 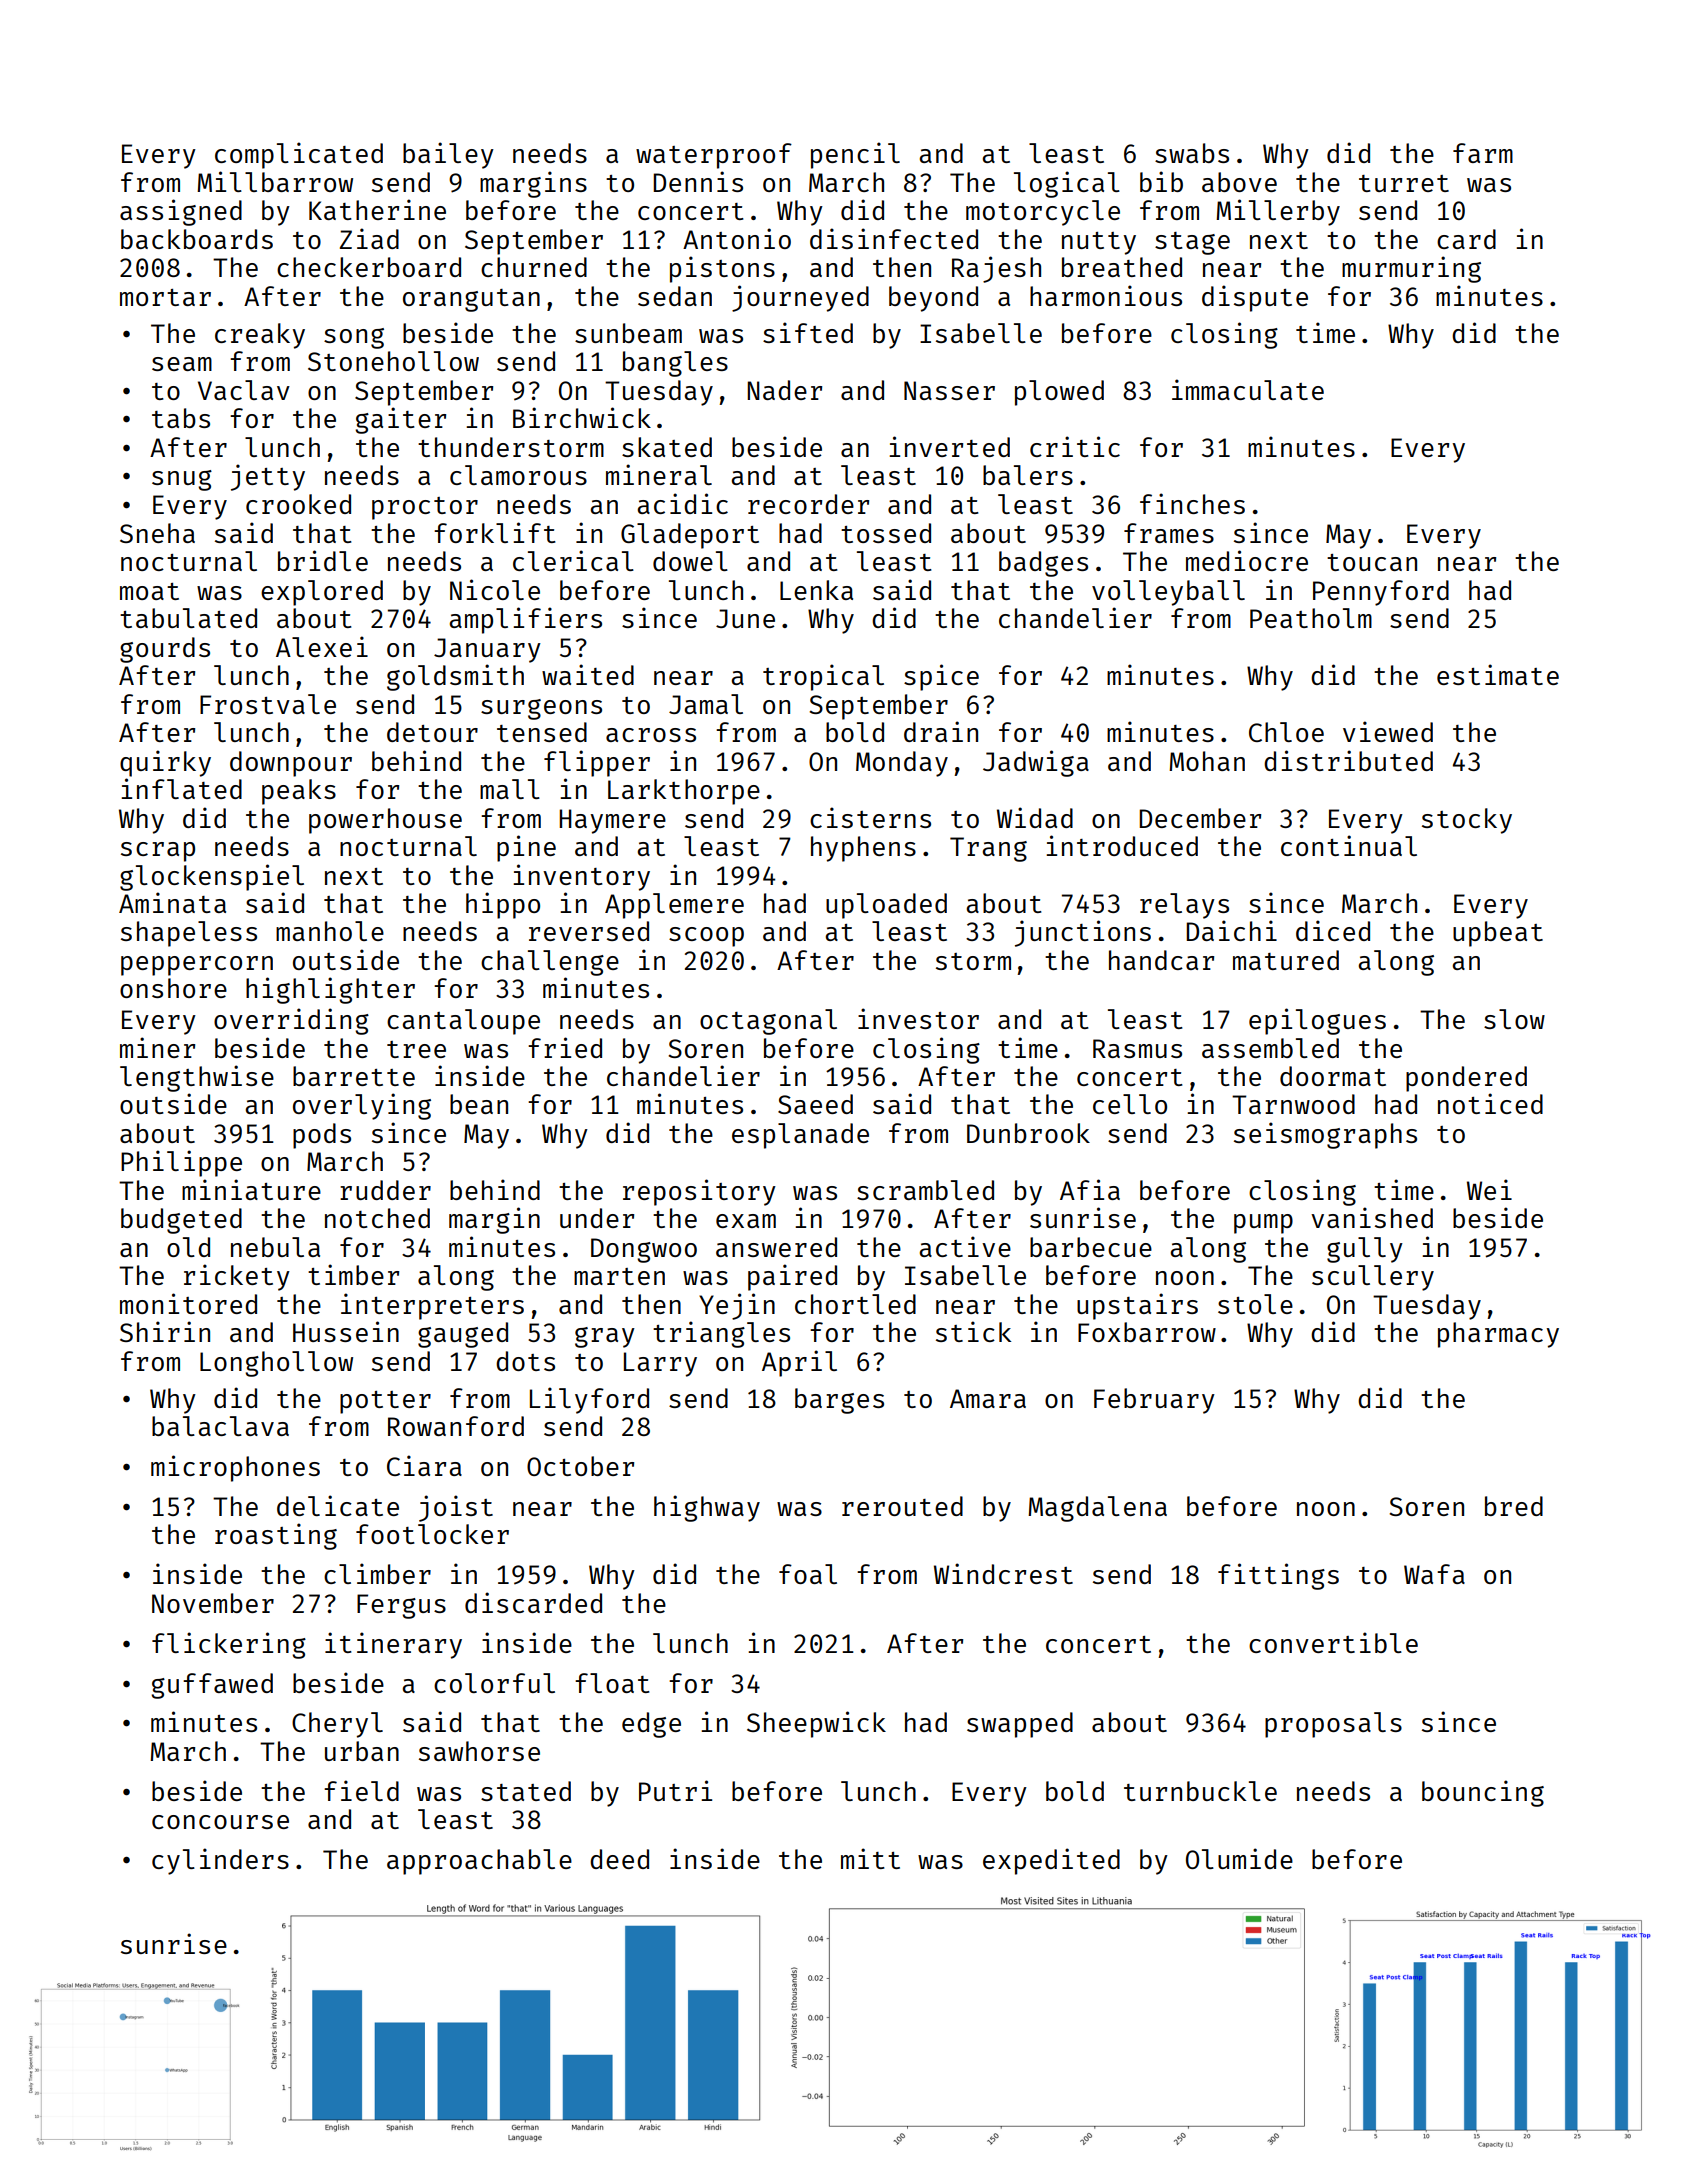 I want to click on pharmacy, so click(x=1498, y=1335).
